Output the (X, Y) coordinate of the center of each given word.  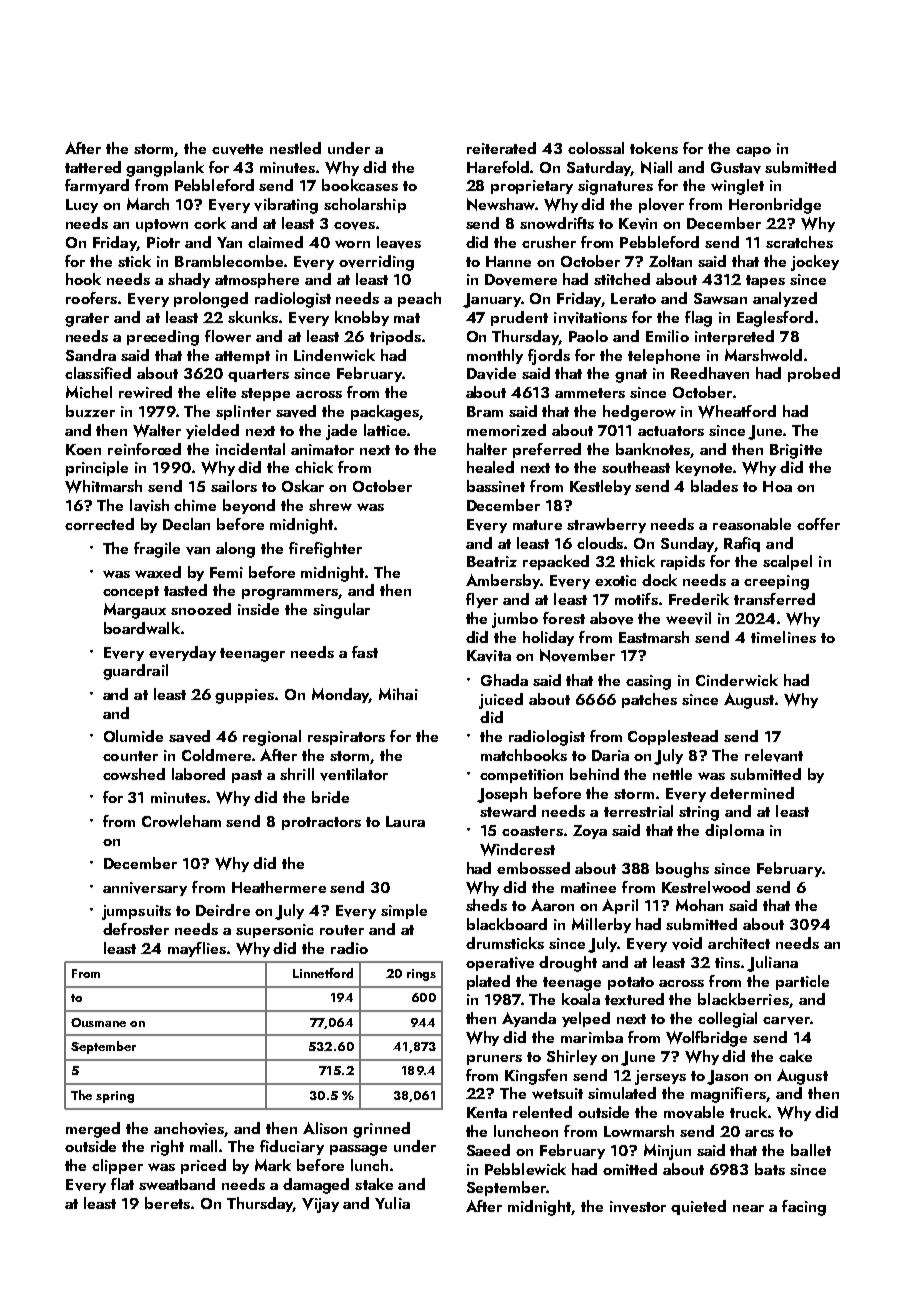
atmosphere (257, 280)
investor (638, 1207)
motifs (636, 599)
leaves (399, 242)
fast (365, 652)
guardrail (135, 672)
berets (167, 1203)
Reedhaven (710, 373)
